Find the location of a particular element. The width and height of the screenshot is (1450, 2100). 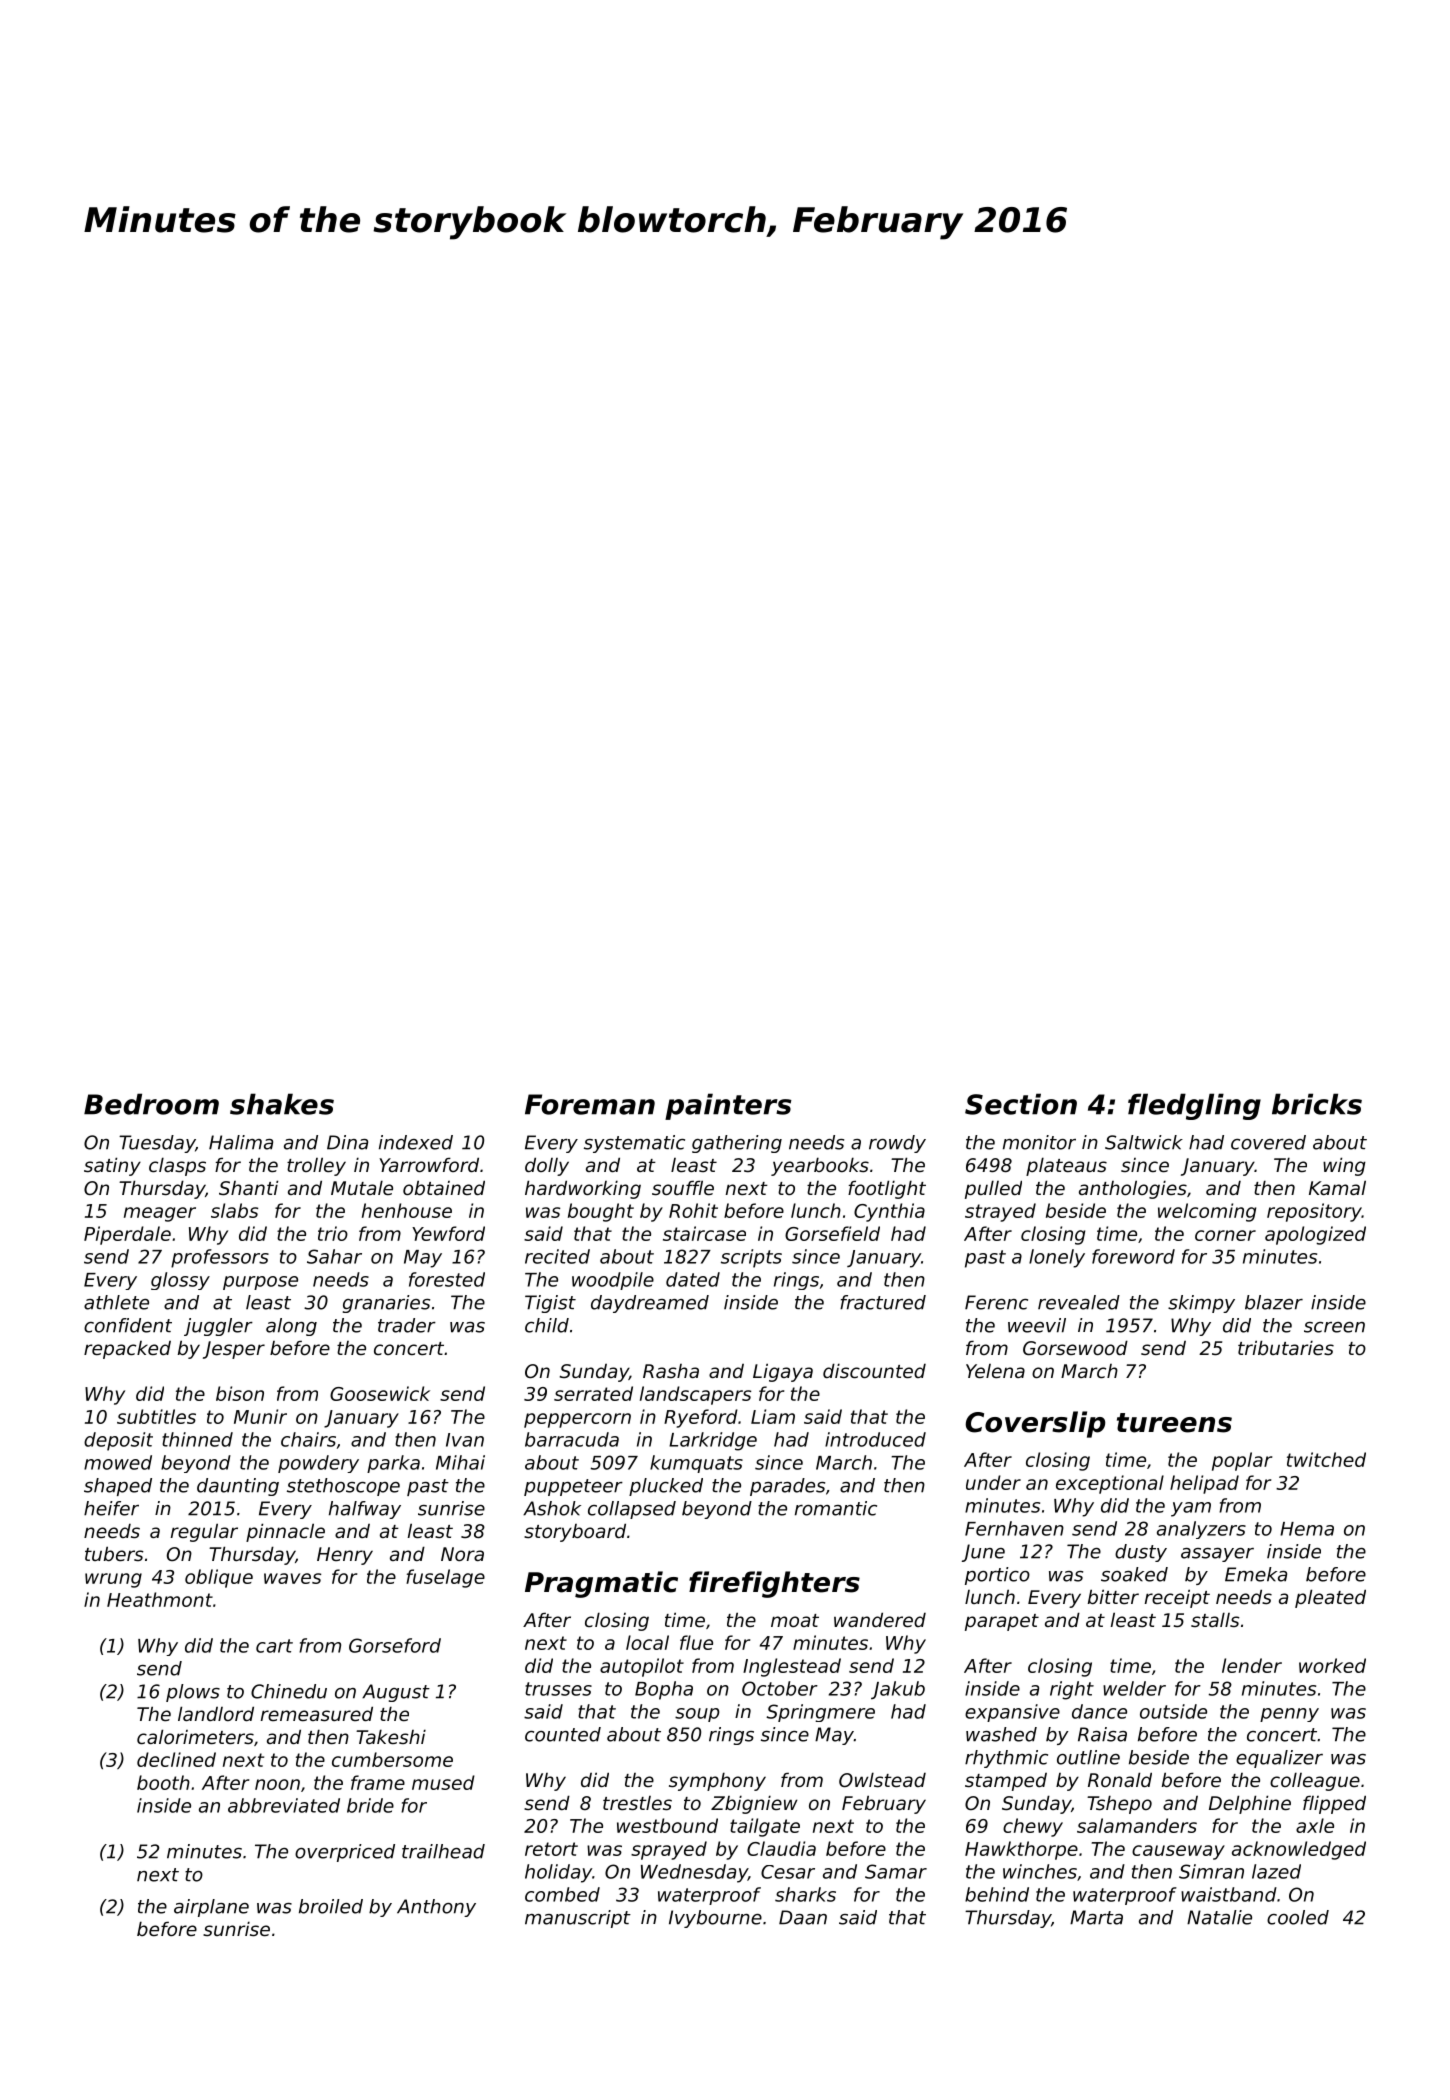

systematic is located at coordinates (634, 1144).
